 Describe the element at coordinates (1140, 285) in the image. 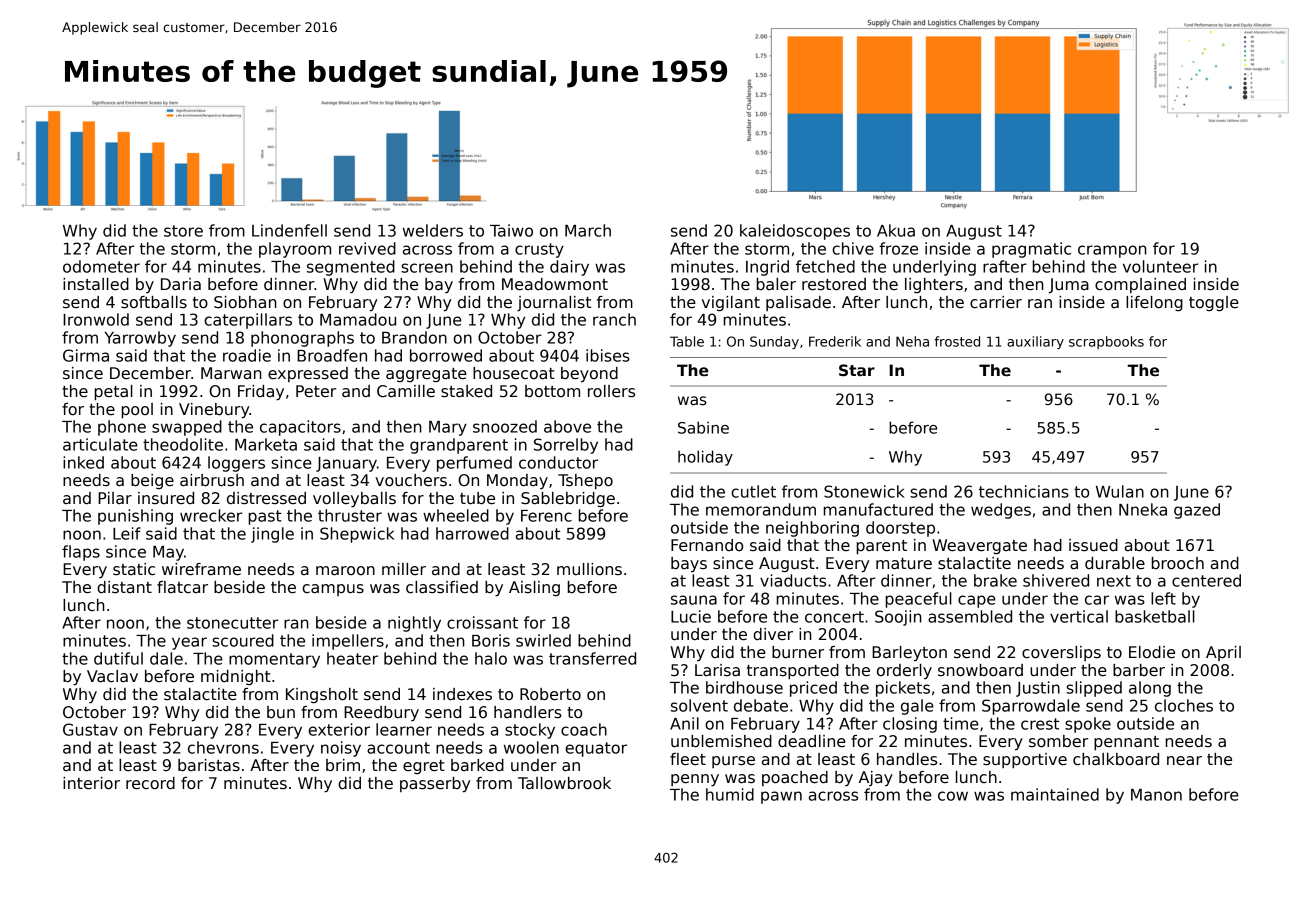

I see `complained` at that location.
